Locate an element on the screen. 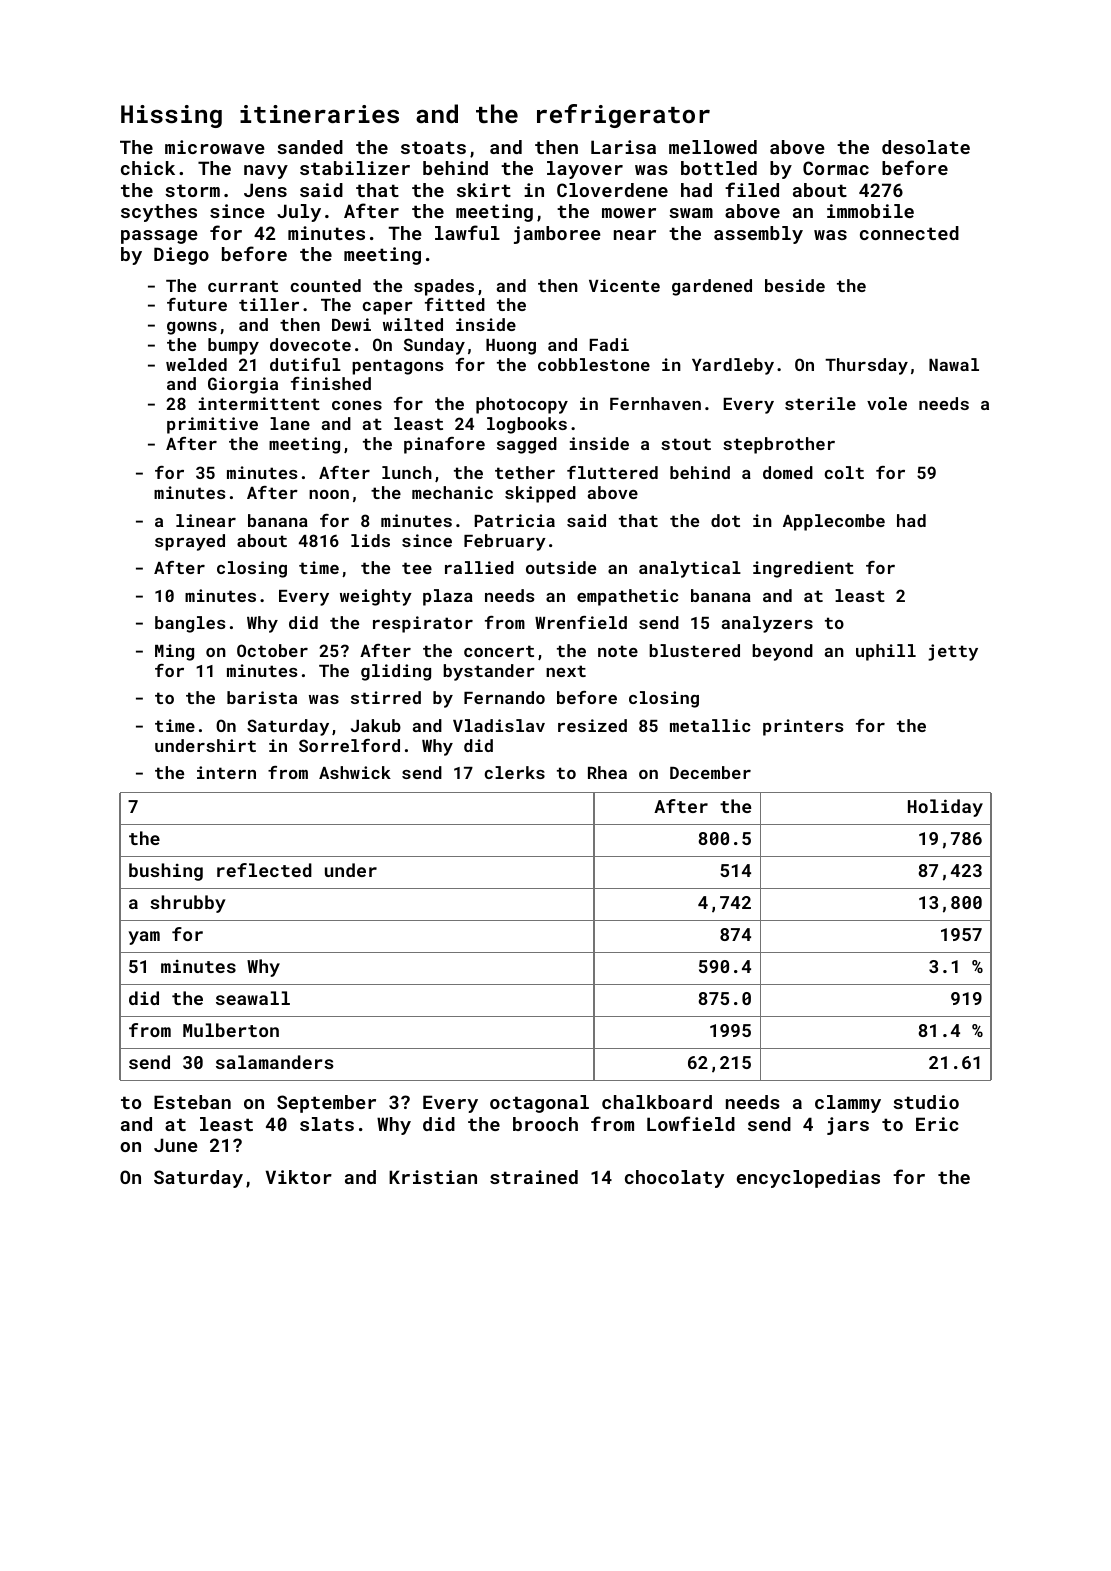 The image size is (1111, 1571). salamanders is located at coordinates (275, 1062).
